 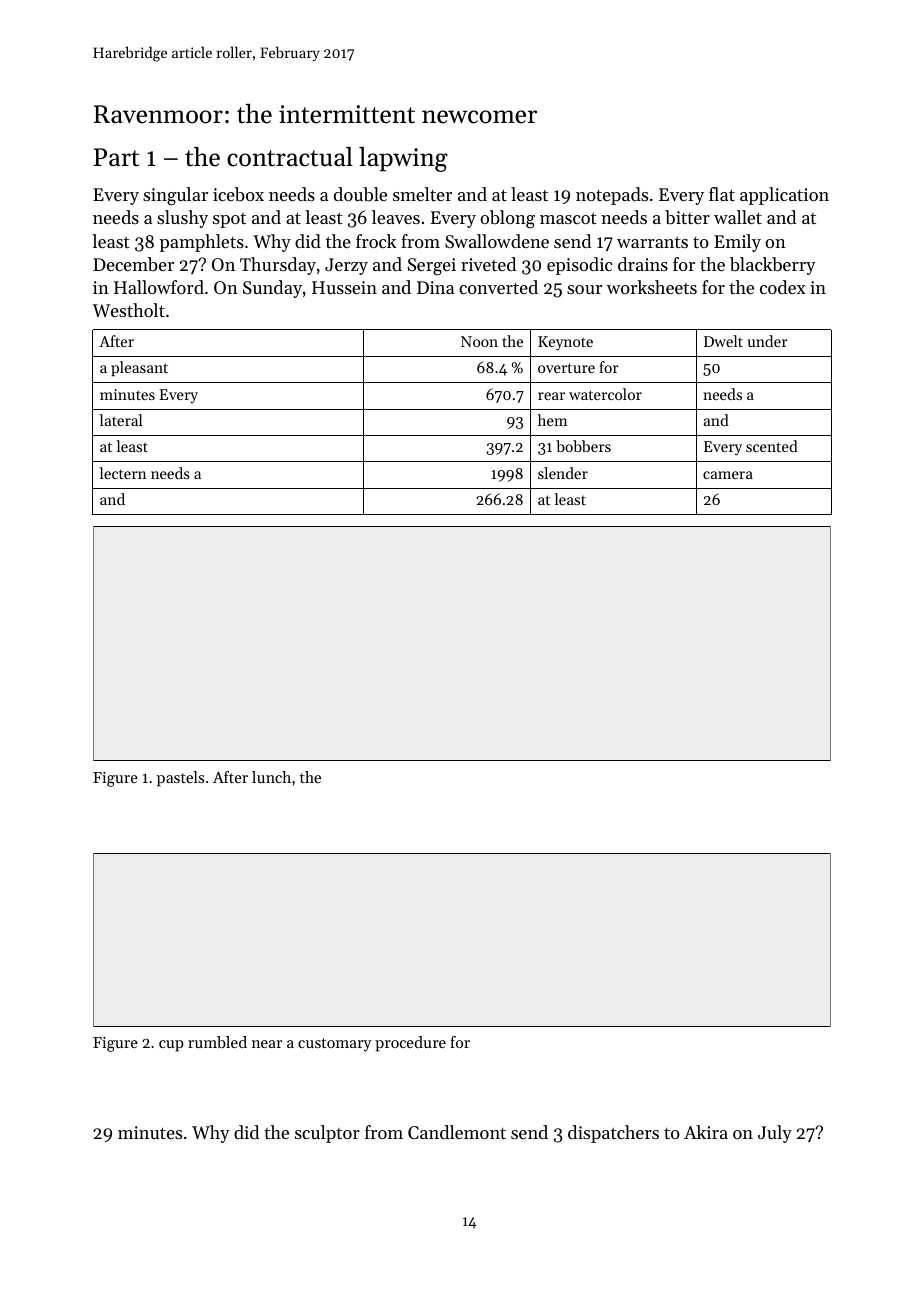 I want to click on cup, so click(x=171, y=1046).
